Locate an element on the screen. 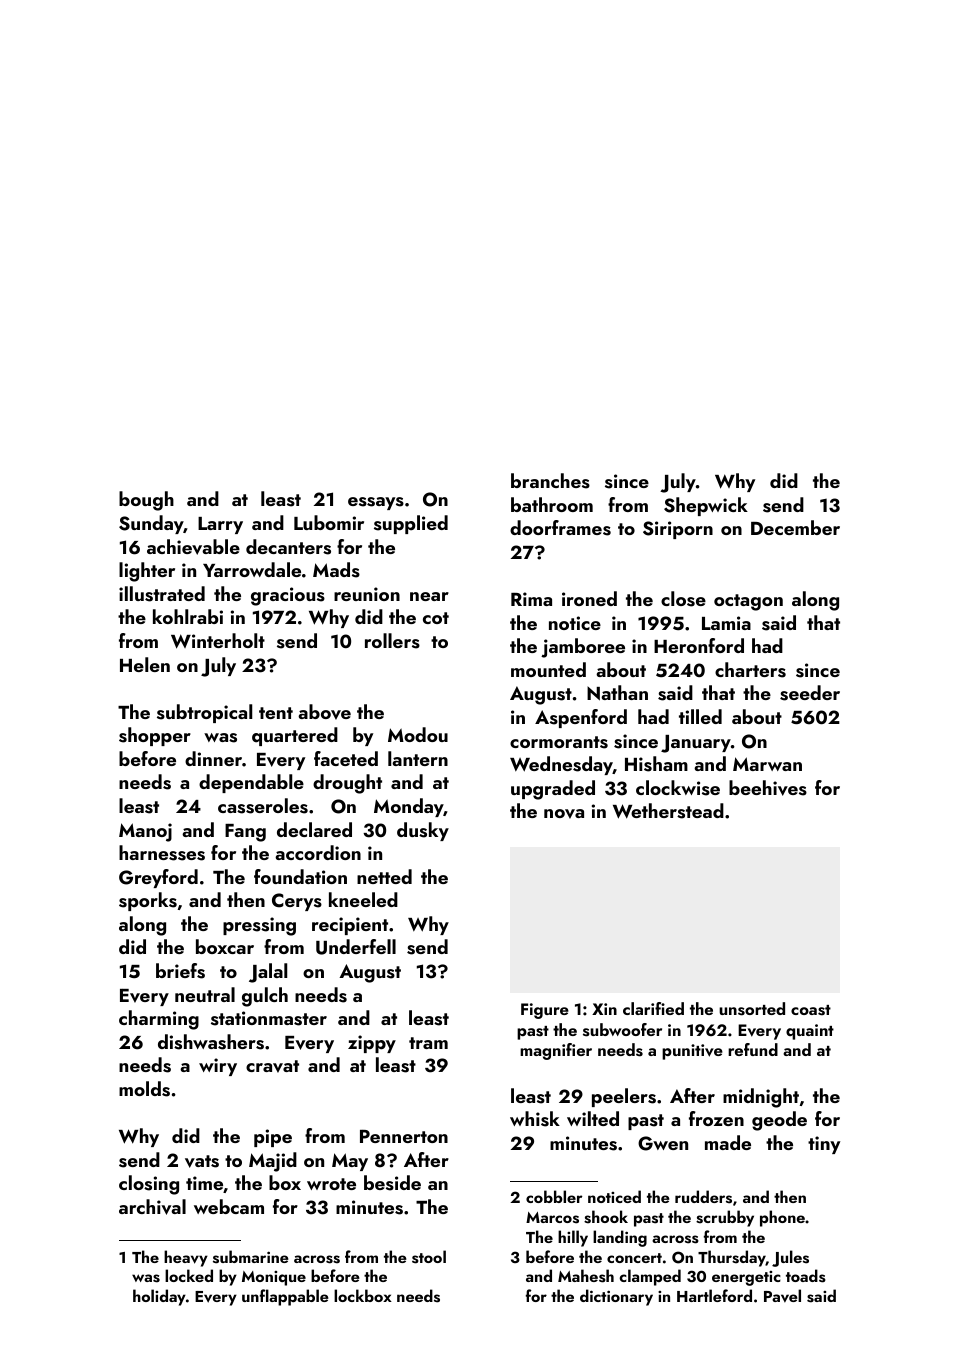  nova is located at coordinates (564, 814).
